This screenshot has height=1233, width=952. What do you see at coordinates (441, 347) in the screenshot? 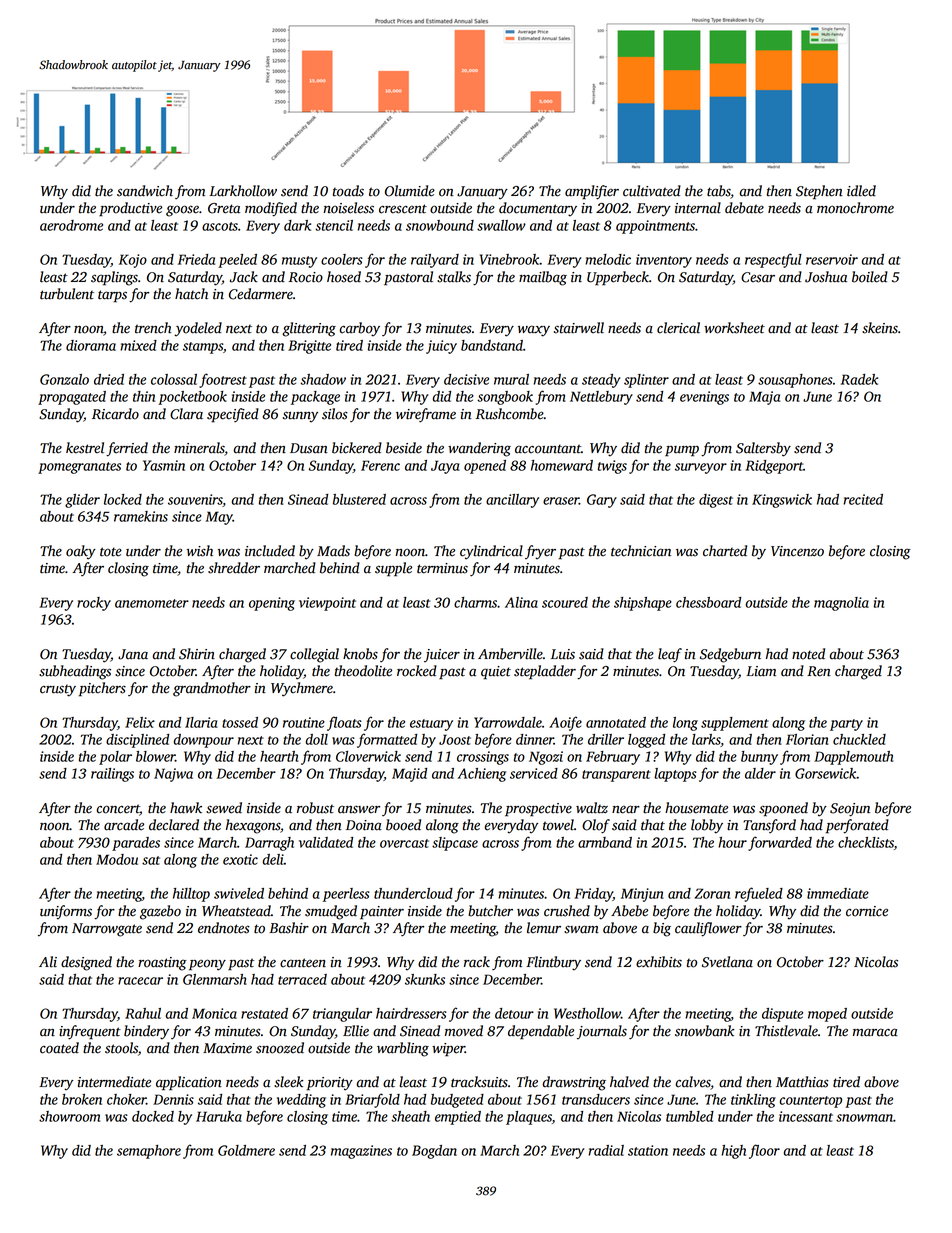
I see `juicy` at bounding box center [441, 347].
